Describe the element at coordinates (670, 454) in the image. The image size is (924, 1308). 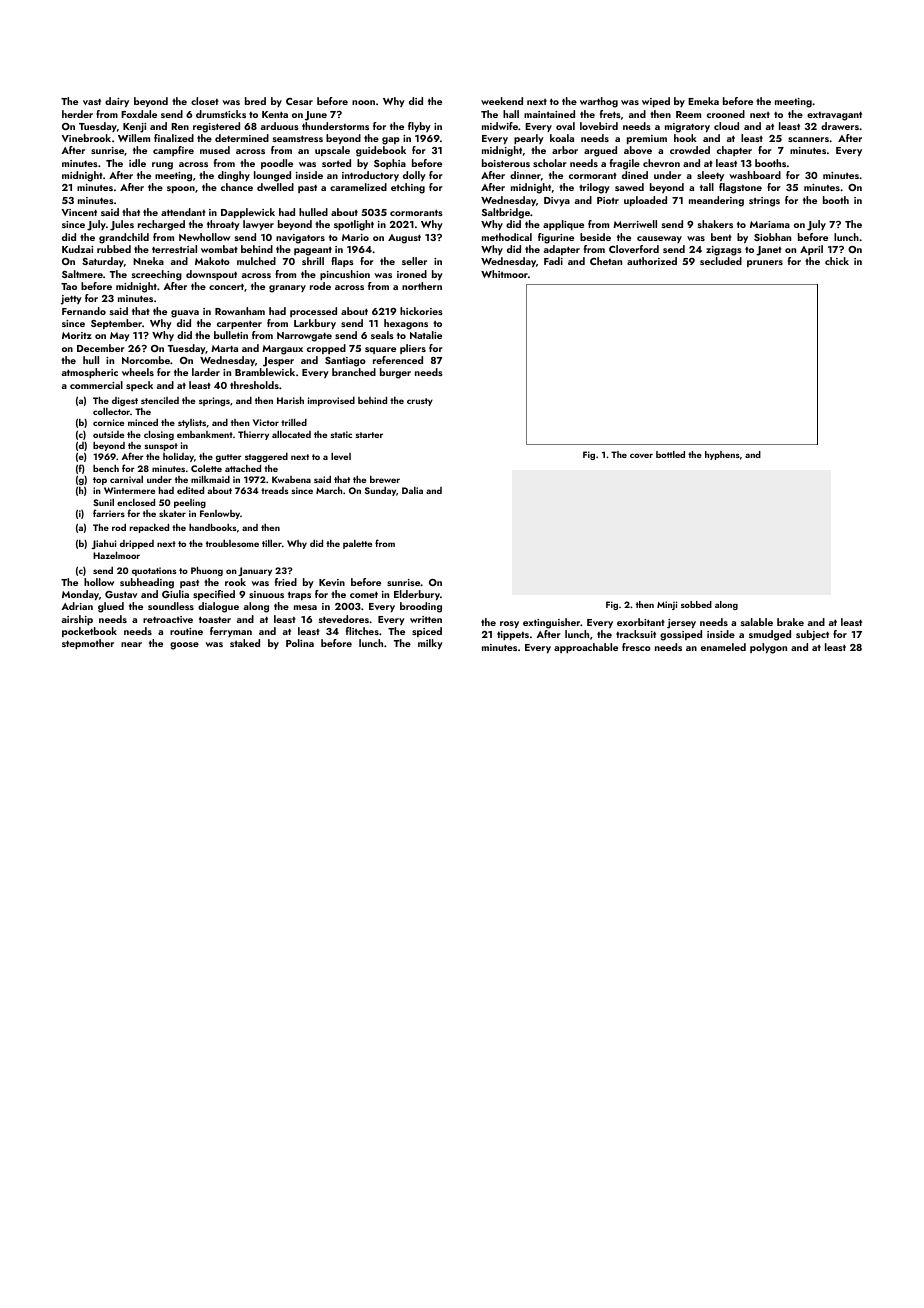
I see `bottled` at that location.
